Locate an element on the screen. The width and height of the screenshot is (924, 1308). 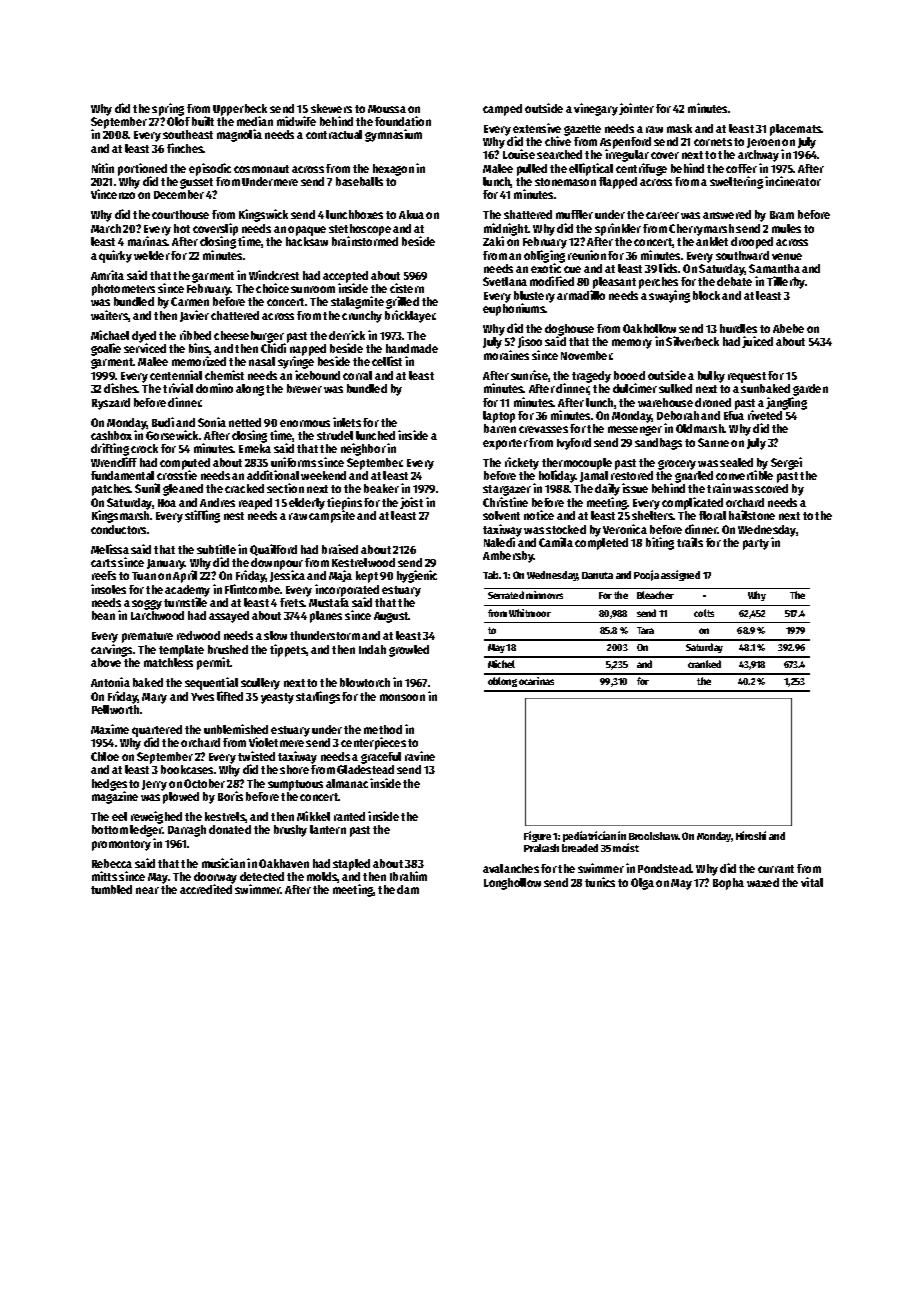
dyed is located at coordinates (144, 337).
